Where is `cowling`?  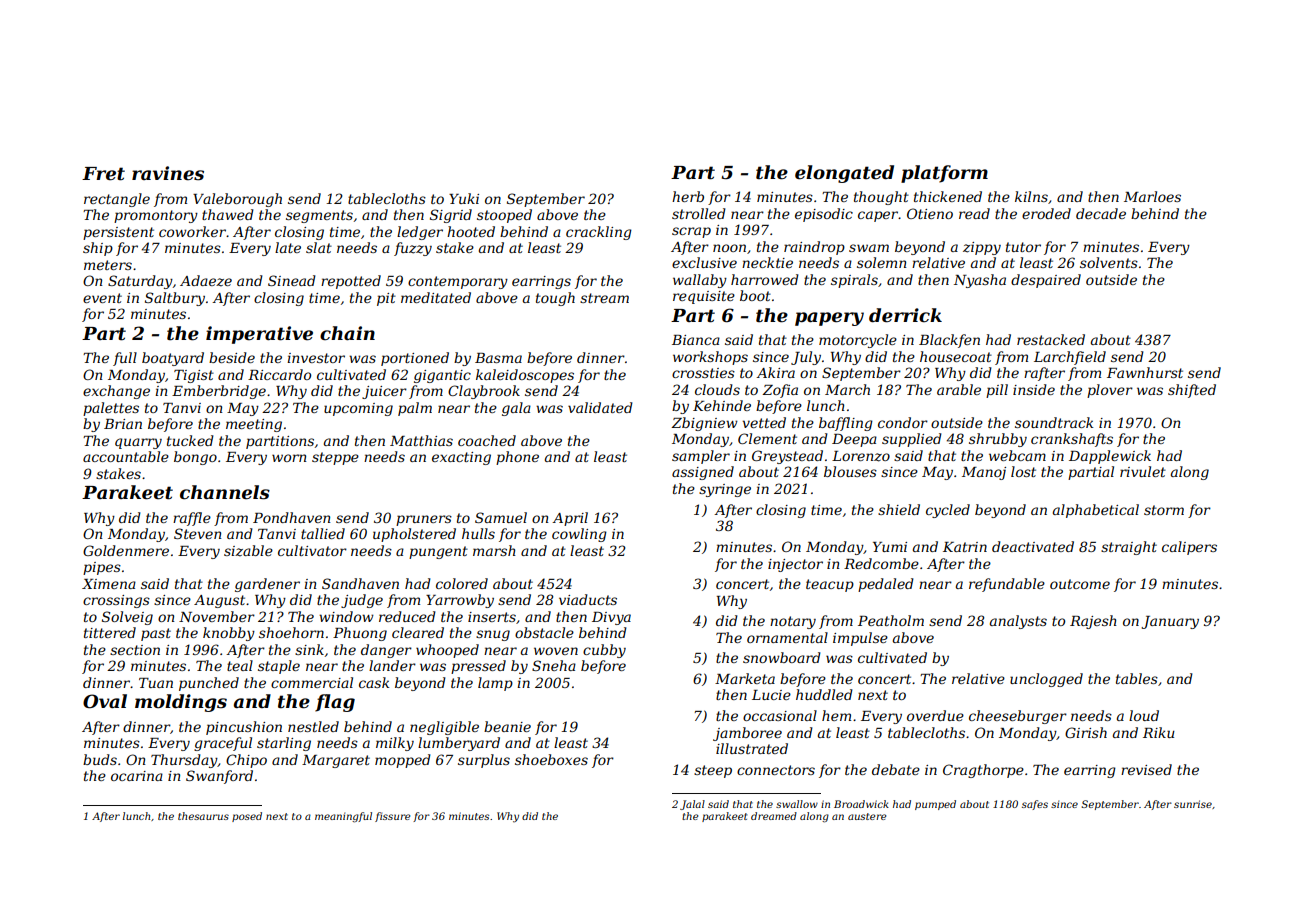
cowling is located at coordinates (579, 535).
